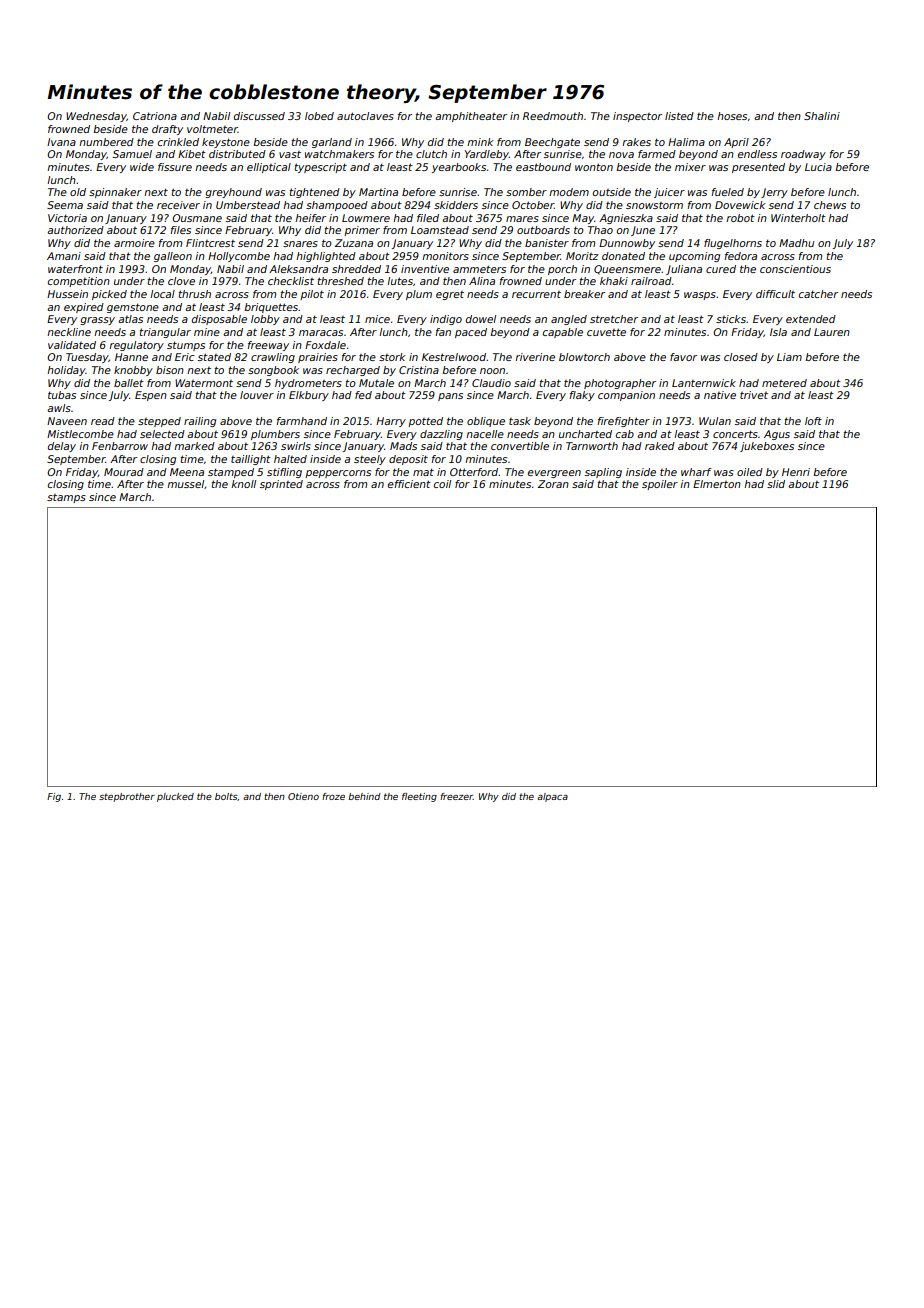 This document has width=924, height=1308. I want to click on alpaca, so click(552, 797).
